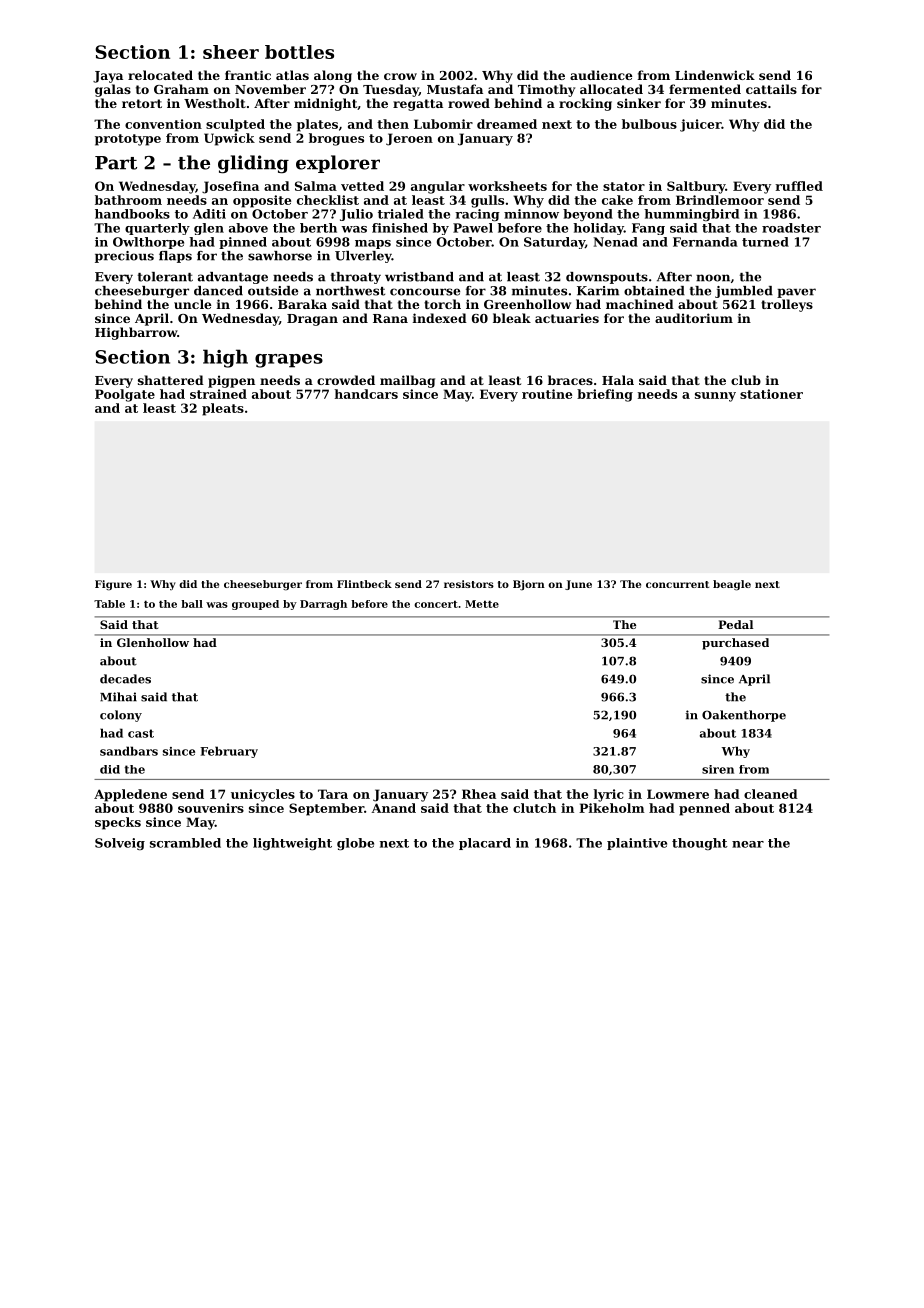 This screenshot has height=1308, width=924. I want to click on Tara, so click(333, 794).
